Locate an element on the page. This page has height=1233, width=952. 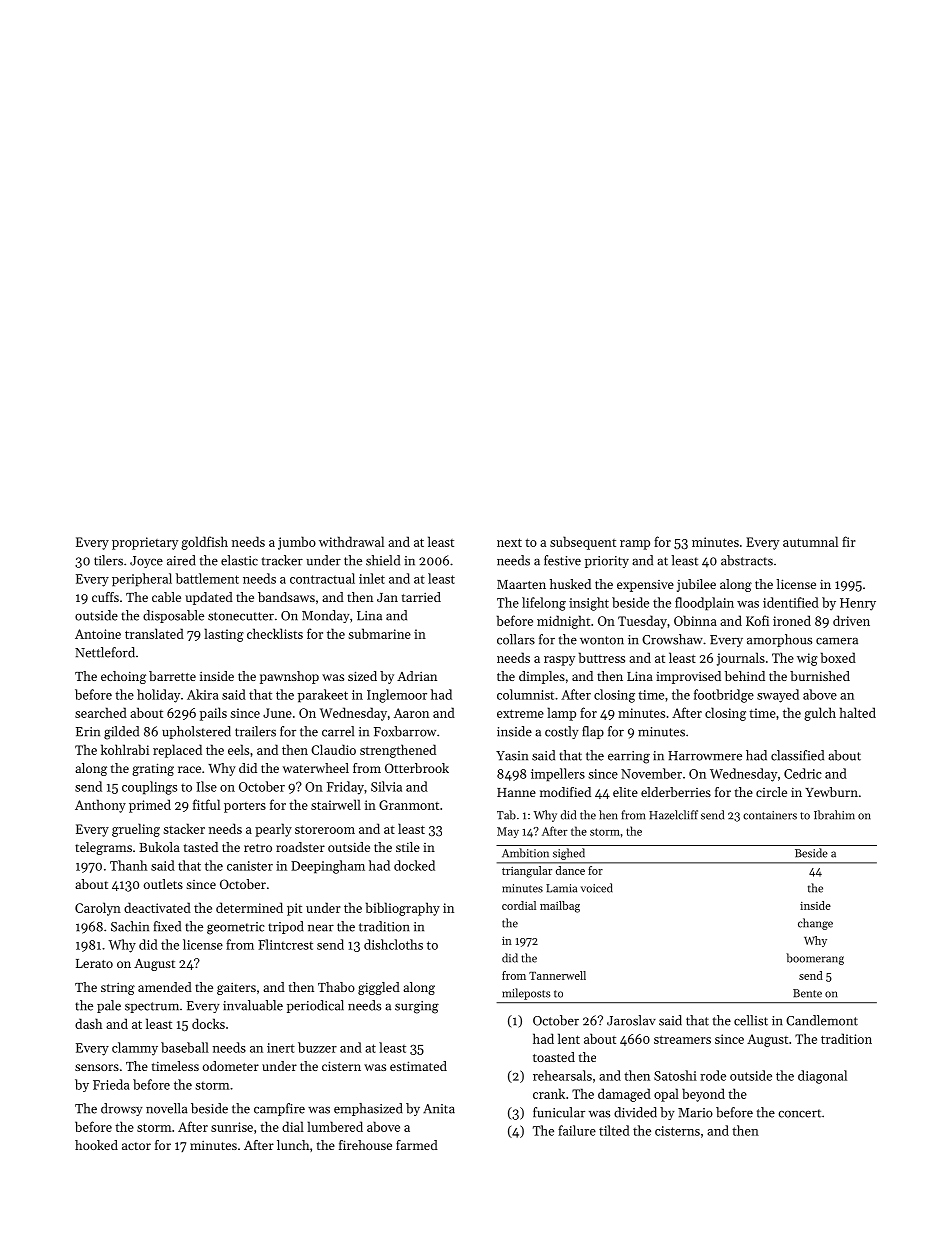
grueling is located at coordinates (136, 830).
